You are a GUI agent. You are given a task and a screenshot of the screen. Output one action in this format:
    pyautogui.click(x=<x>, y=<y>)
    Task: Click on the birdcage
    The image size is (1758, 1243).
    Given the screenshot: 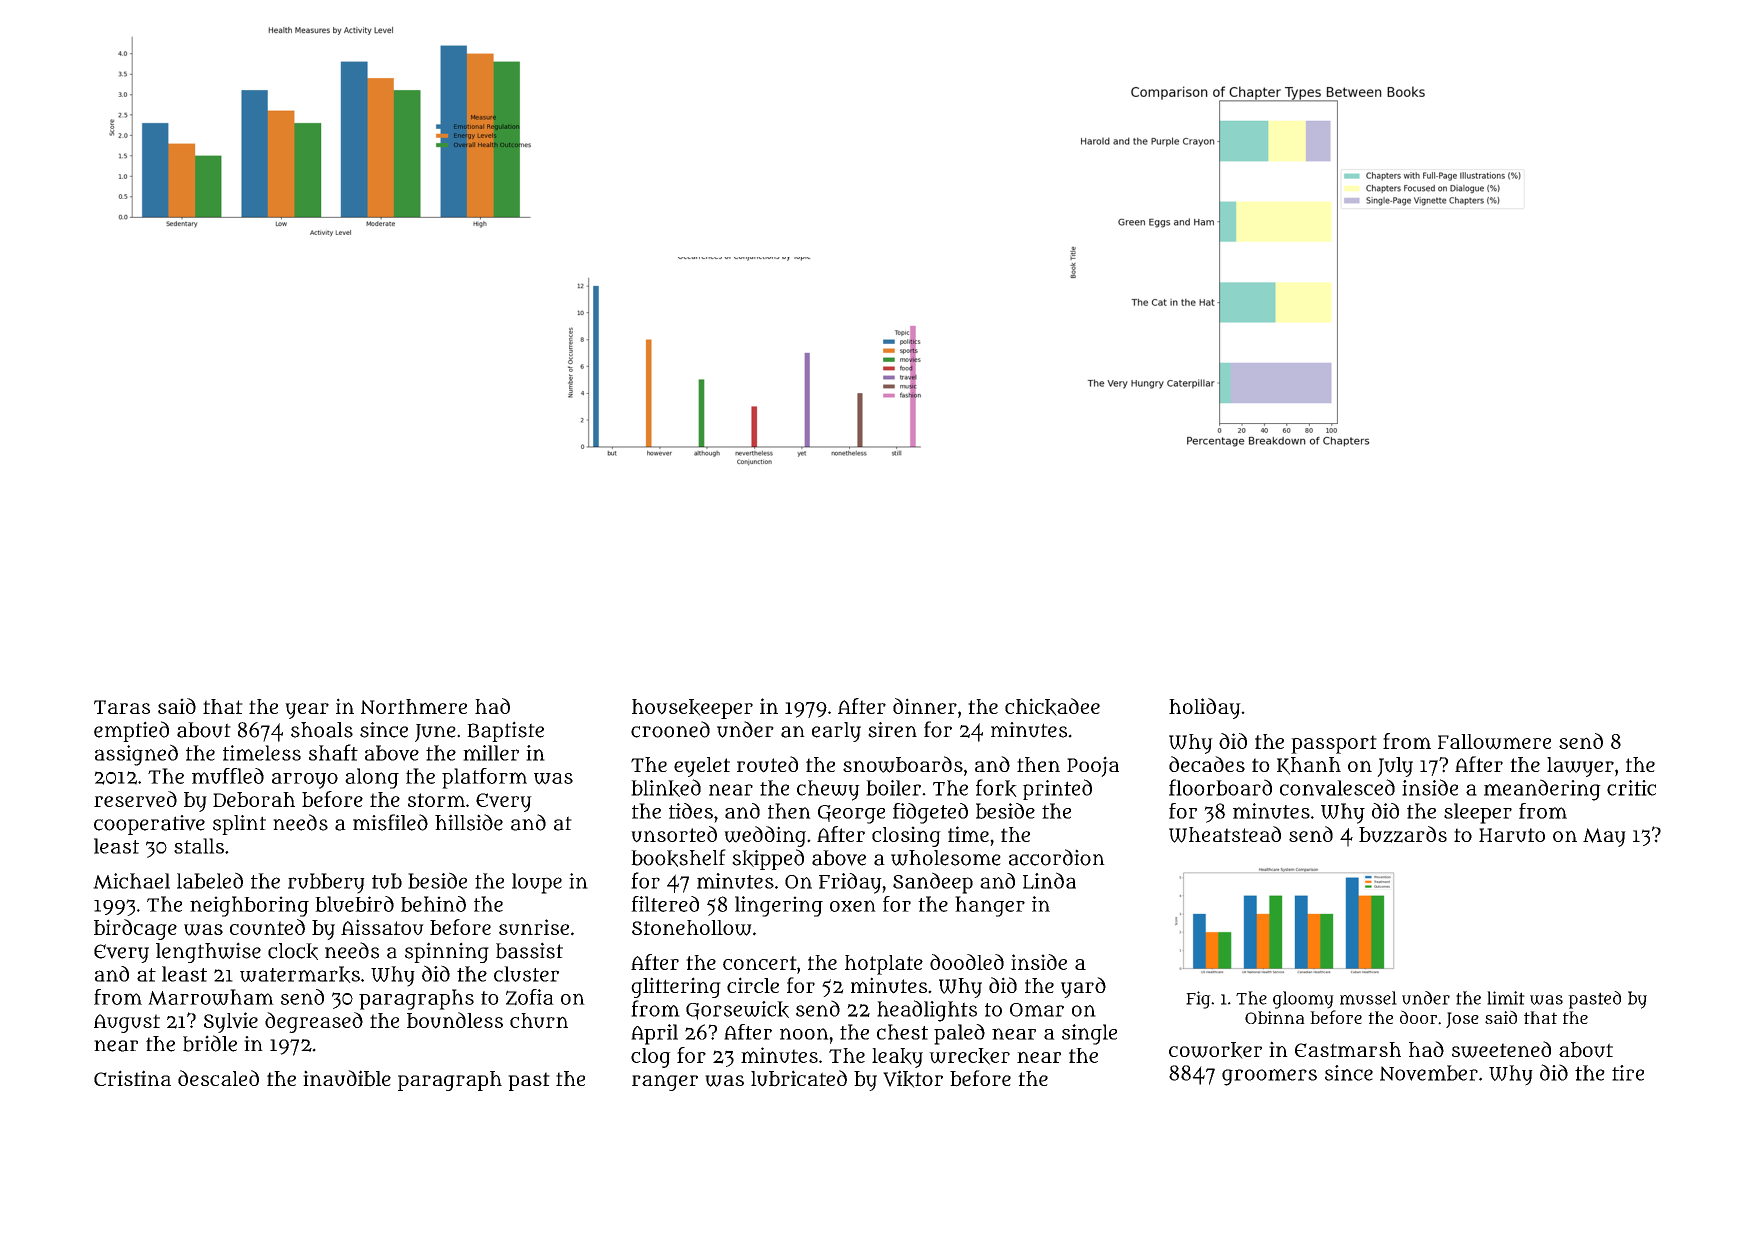 What is the action you would take?
    pyautogui.click(x=135, y=929)
